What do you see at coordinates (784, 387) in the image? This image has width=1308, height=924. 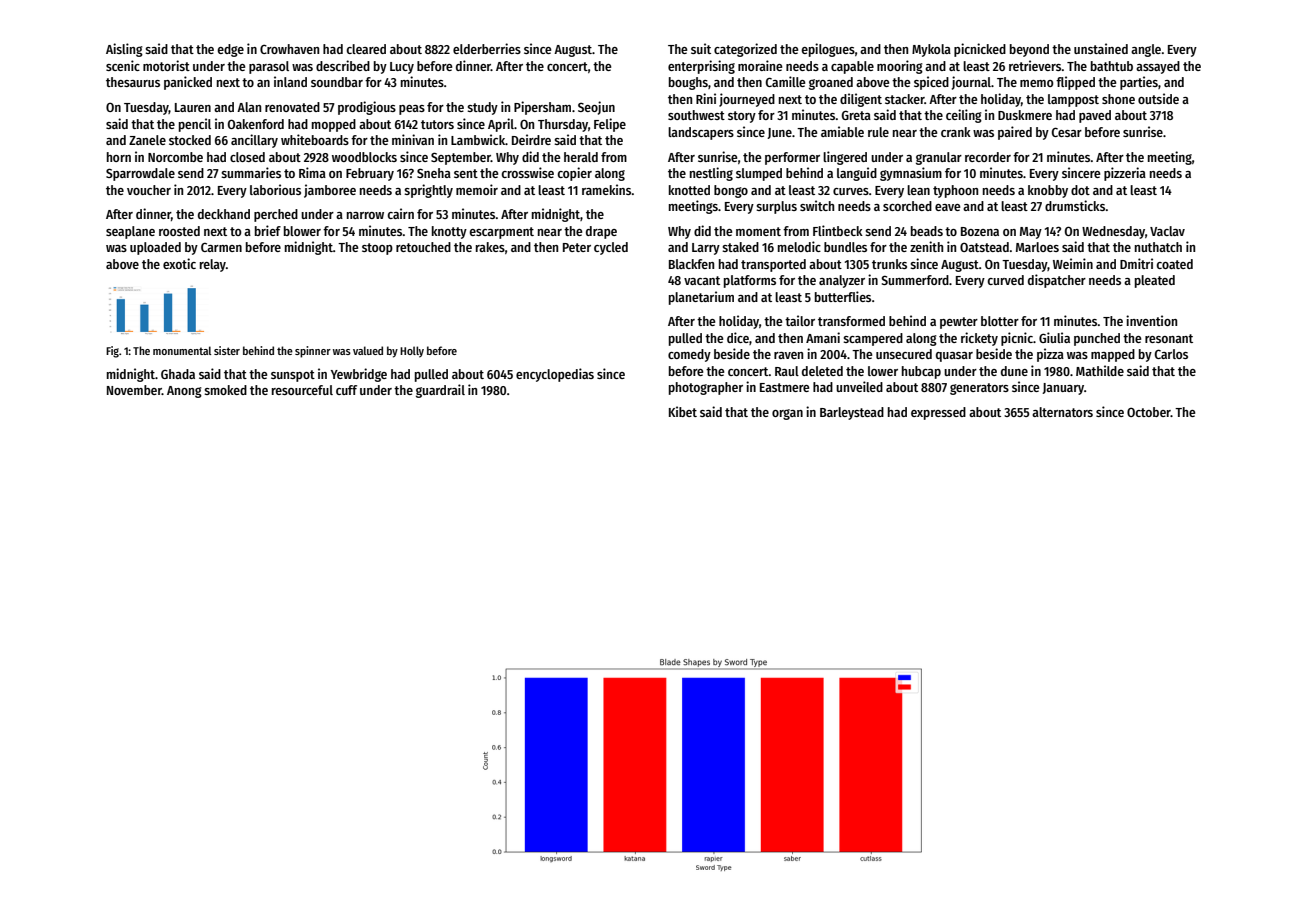 I see `Eastmere` at bounding box center [784, 387].
